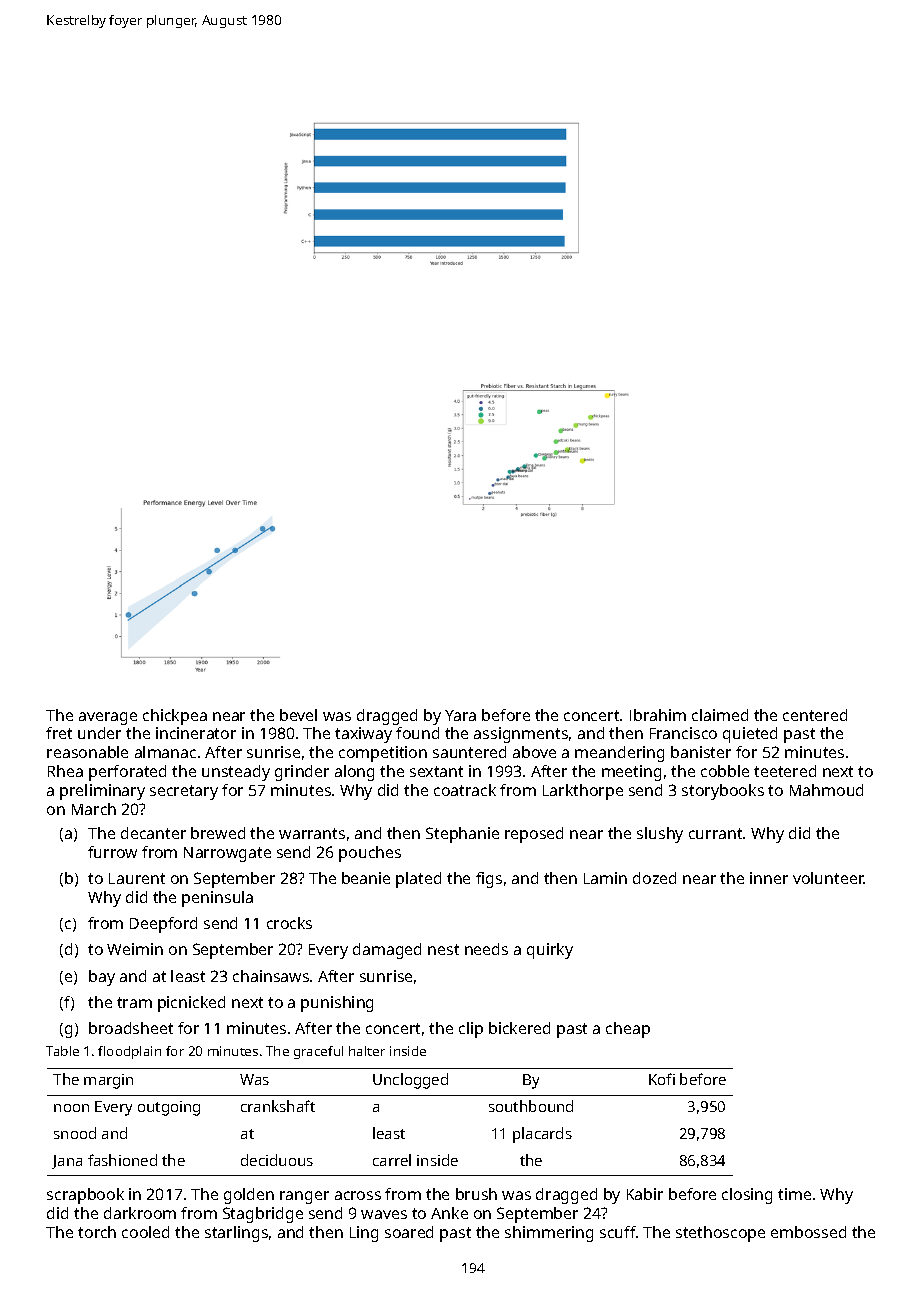 The image size is (924, 1308). I want to click on cooled, so click(145, 1232).
